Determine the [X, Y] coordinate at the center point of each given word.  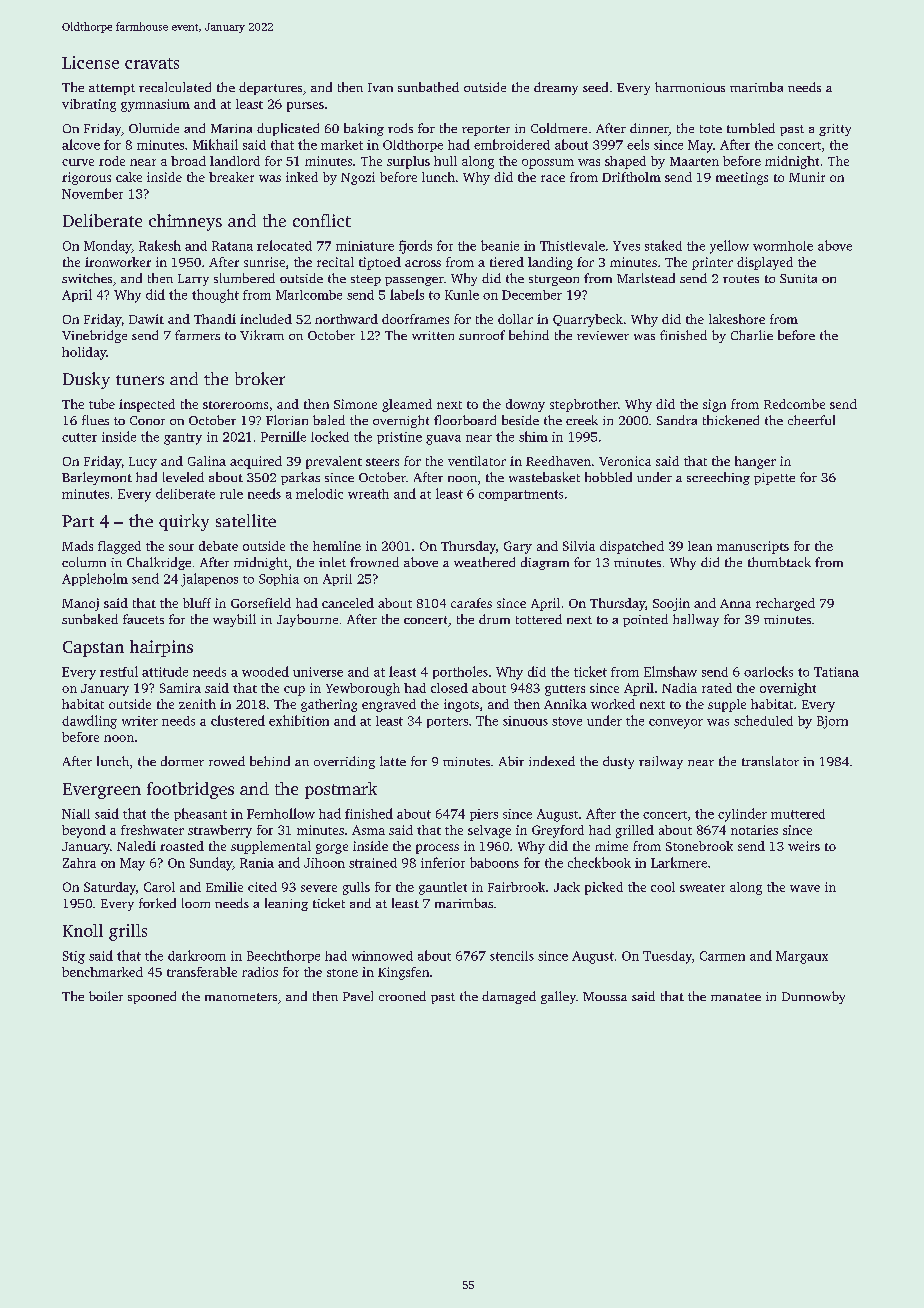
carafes [471, 603]
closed [449, 688]
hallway [696, 620]
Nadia [679, 688]
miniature [365, 246]
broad [188, 161]
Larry [193, 280]
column [84, 562]
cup [294, 691]
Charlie [752, 335]
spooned [152, 997]
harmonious [690, 87]
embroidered [512, 144]
